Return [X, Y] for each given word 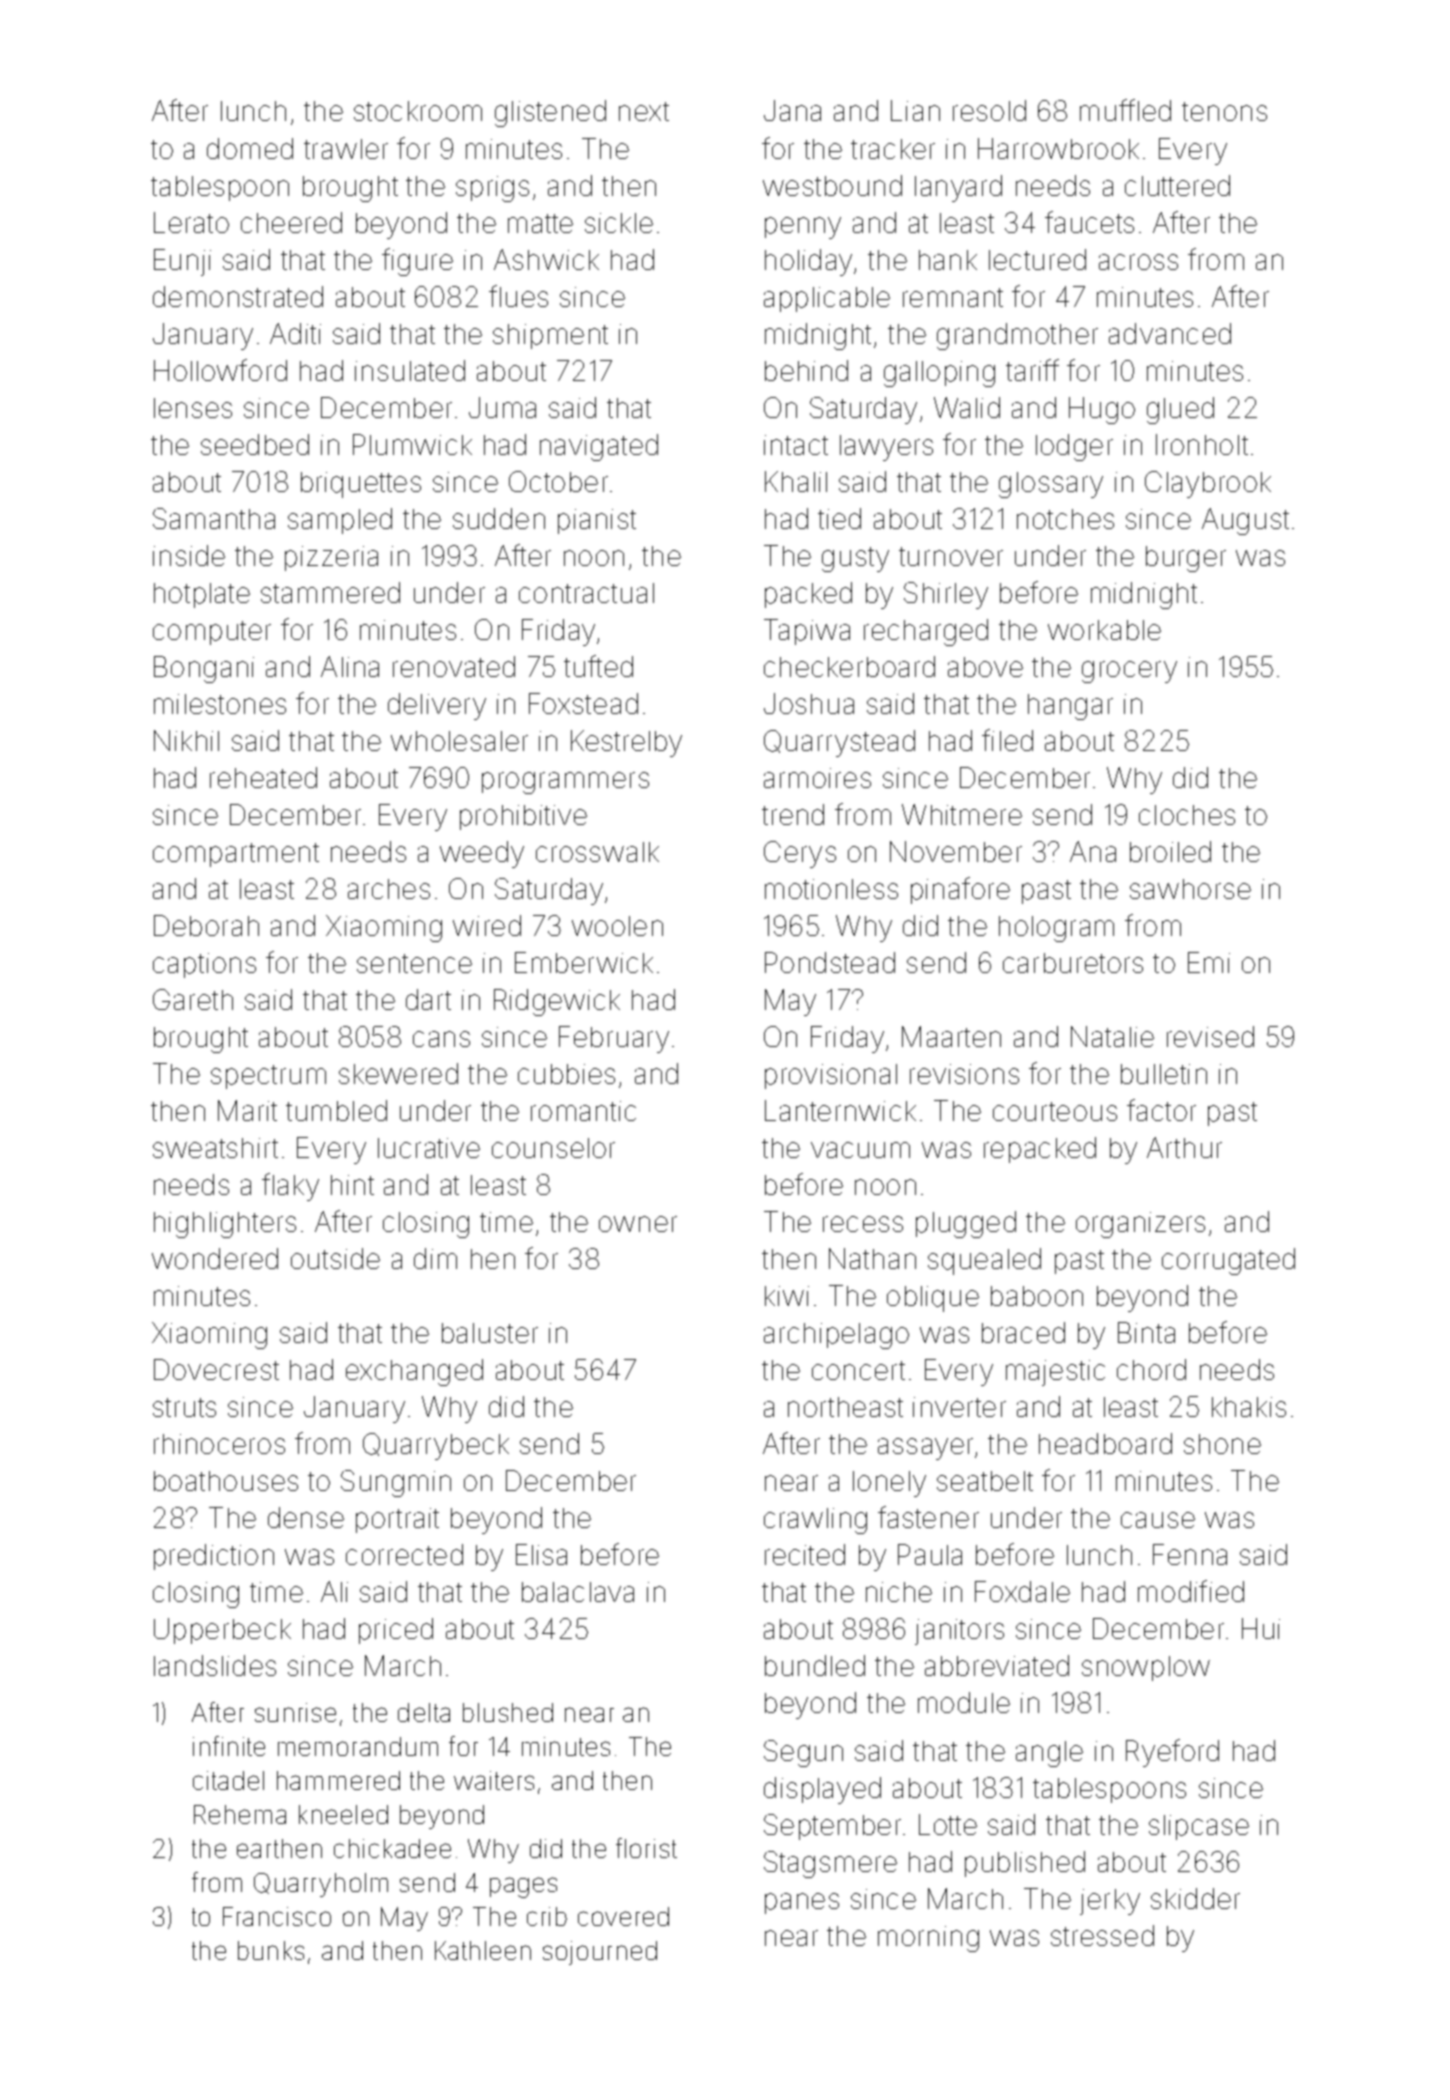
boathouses [226, 1481]
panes [802, 1903]
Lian [915, 110]
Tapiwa [807, 632]
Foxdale [1022, 1591]
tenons [1224, 111]
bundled [815, 1665]
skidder [1195, 1898]
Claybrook [1208, 484]
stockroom [418, 111]
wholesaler [459, 741]
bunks [271, 1950]
